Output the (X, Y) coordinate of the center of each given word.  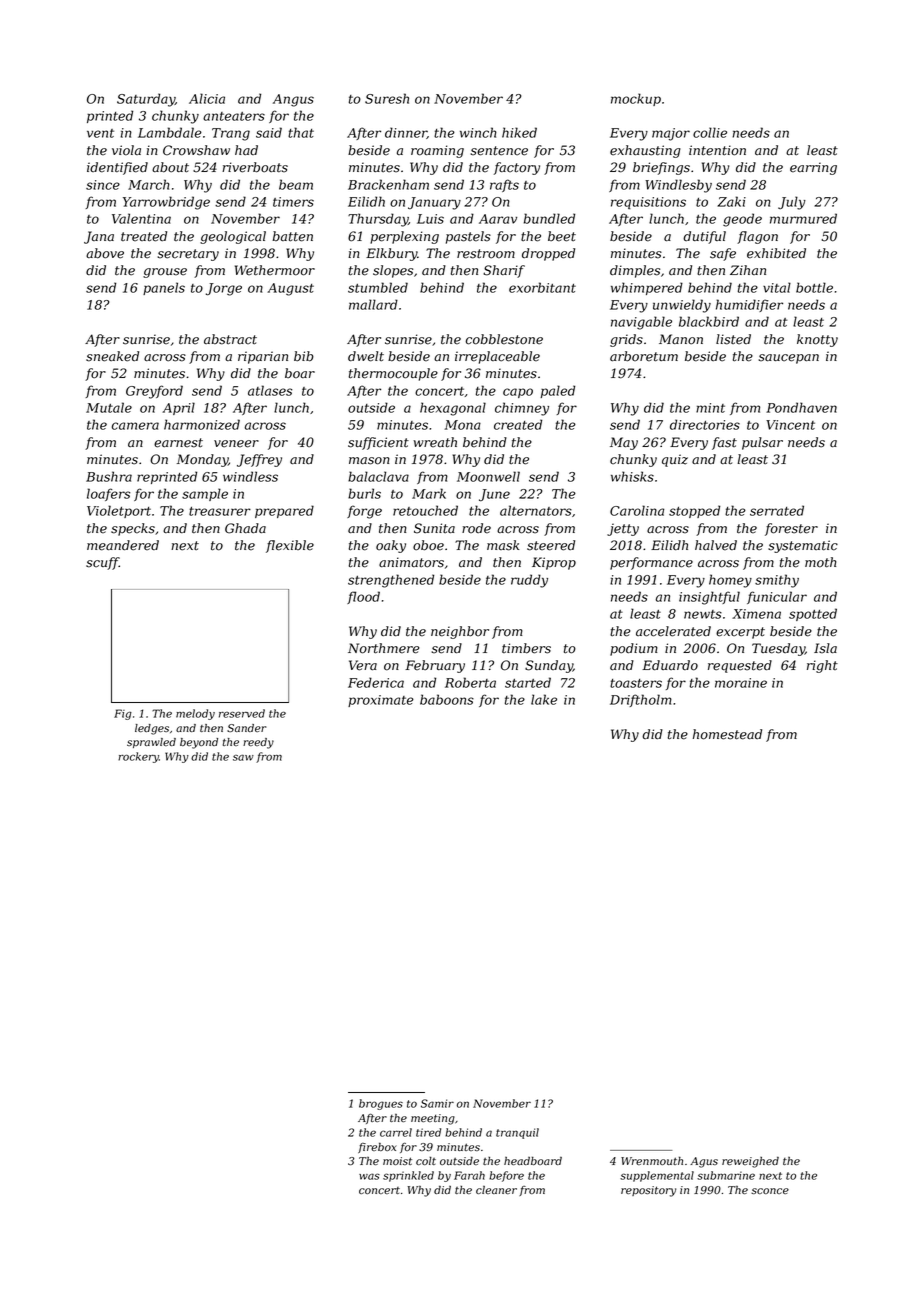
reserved (242, 713)
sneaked (112, 356)
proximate (381, 701)
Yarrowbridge (166, 203)
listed (733, 339)
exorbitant (542, 287)
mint (710, 408)
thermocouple (393, 374)
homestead (727, 734)
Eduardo (670, 665)
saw (243, 758)
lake (544, 699)
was (369, 1176)
